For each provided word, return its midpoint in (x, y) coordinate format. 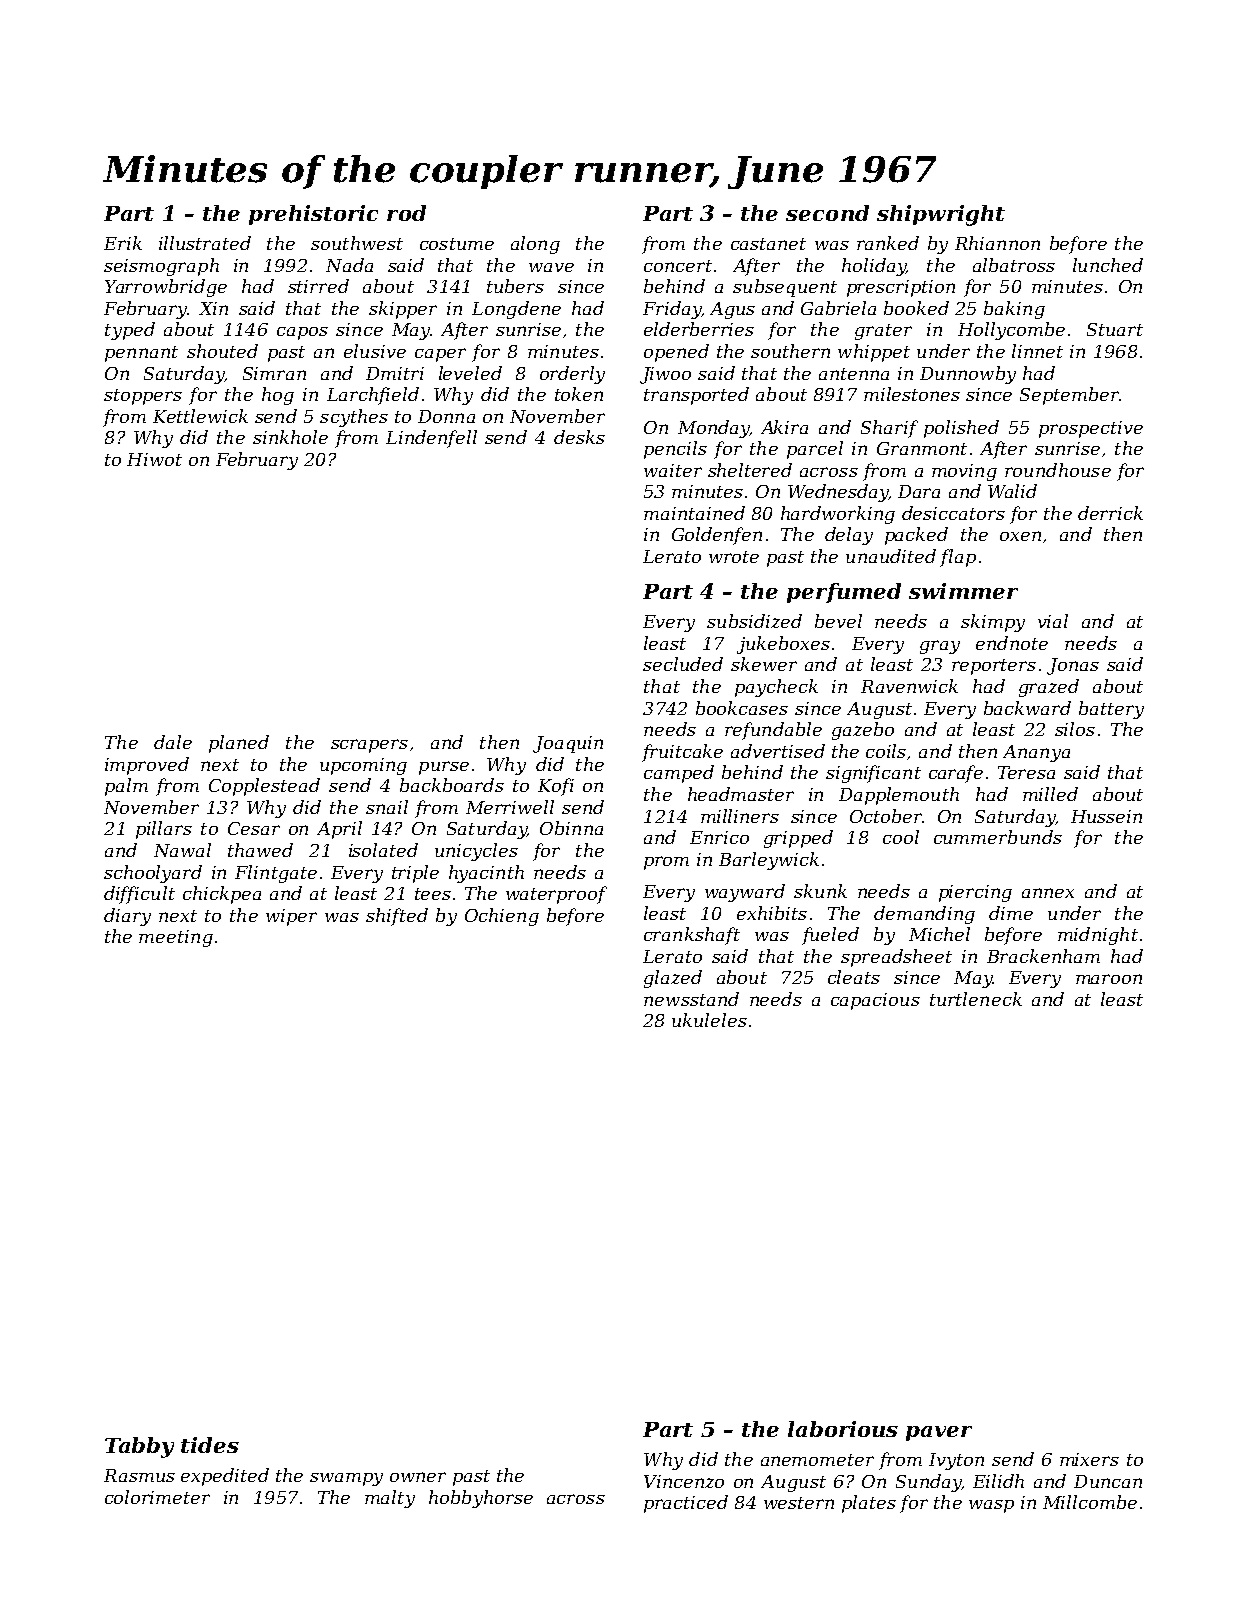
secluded (683, 664)
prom (666, 863)
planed (239, 744)
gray (940, 647)
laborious (843, 1429)
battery (1111, 710)
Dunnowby (968, 375)
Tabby (139, 1447)
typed (130, 331)
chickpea (222, 895)
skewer (764, 664)
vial (1053, 621)
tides (210, 1445)
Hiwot (154, 459)
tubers (515, 286)
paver (939, 1433)
